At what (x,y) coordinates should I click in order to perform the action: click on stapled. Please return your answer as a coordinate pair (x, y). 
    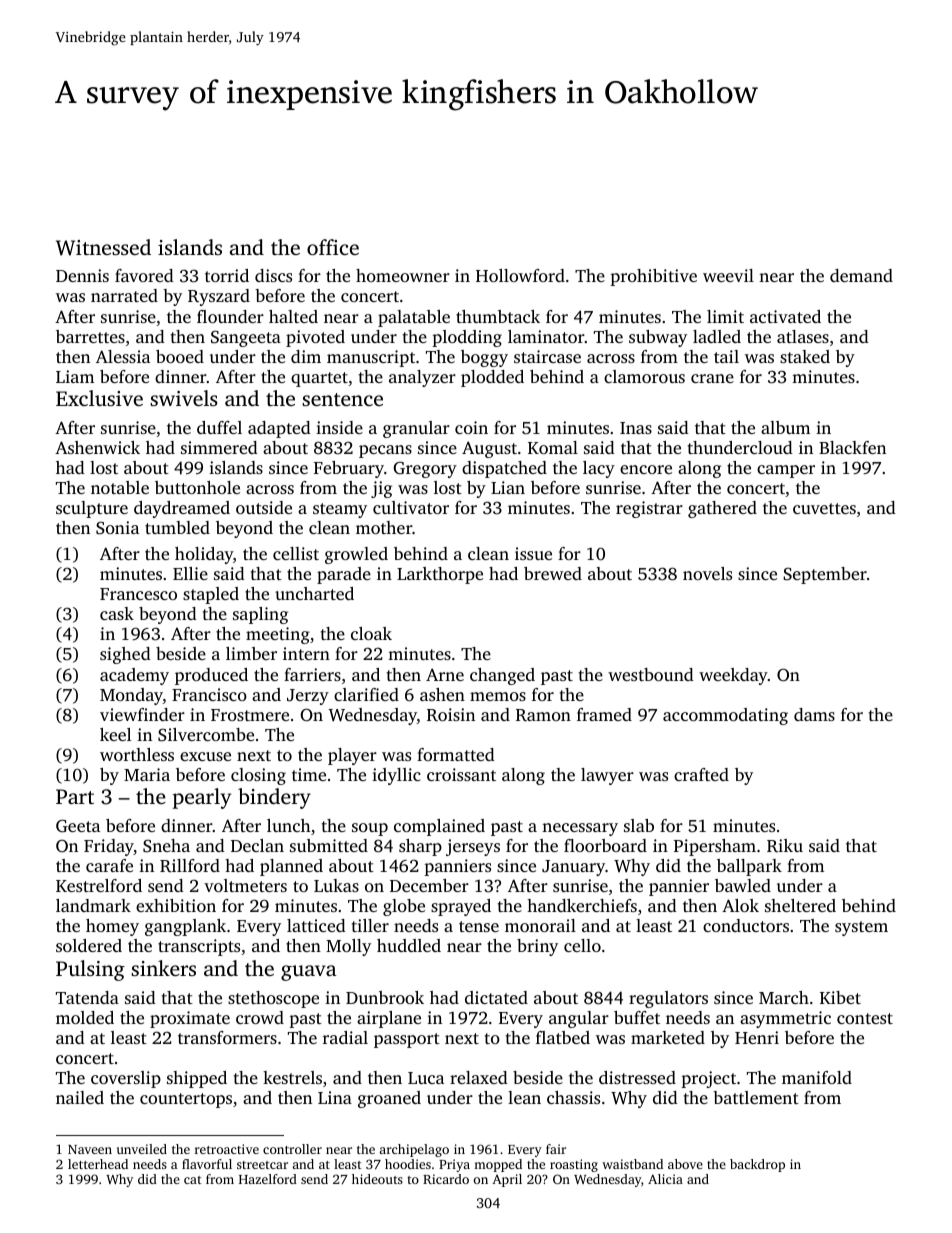
    Looking at the image, I should click on (211, 595).
